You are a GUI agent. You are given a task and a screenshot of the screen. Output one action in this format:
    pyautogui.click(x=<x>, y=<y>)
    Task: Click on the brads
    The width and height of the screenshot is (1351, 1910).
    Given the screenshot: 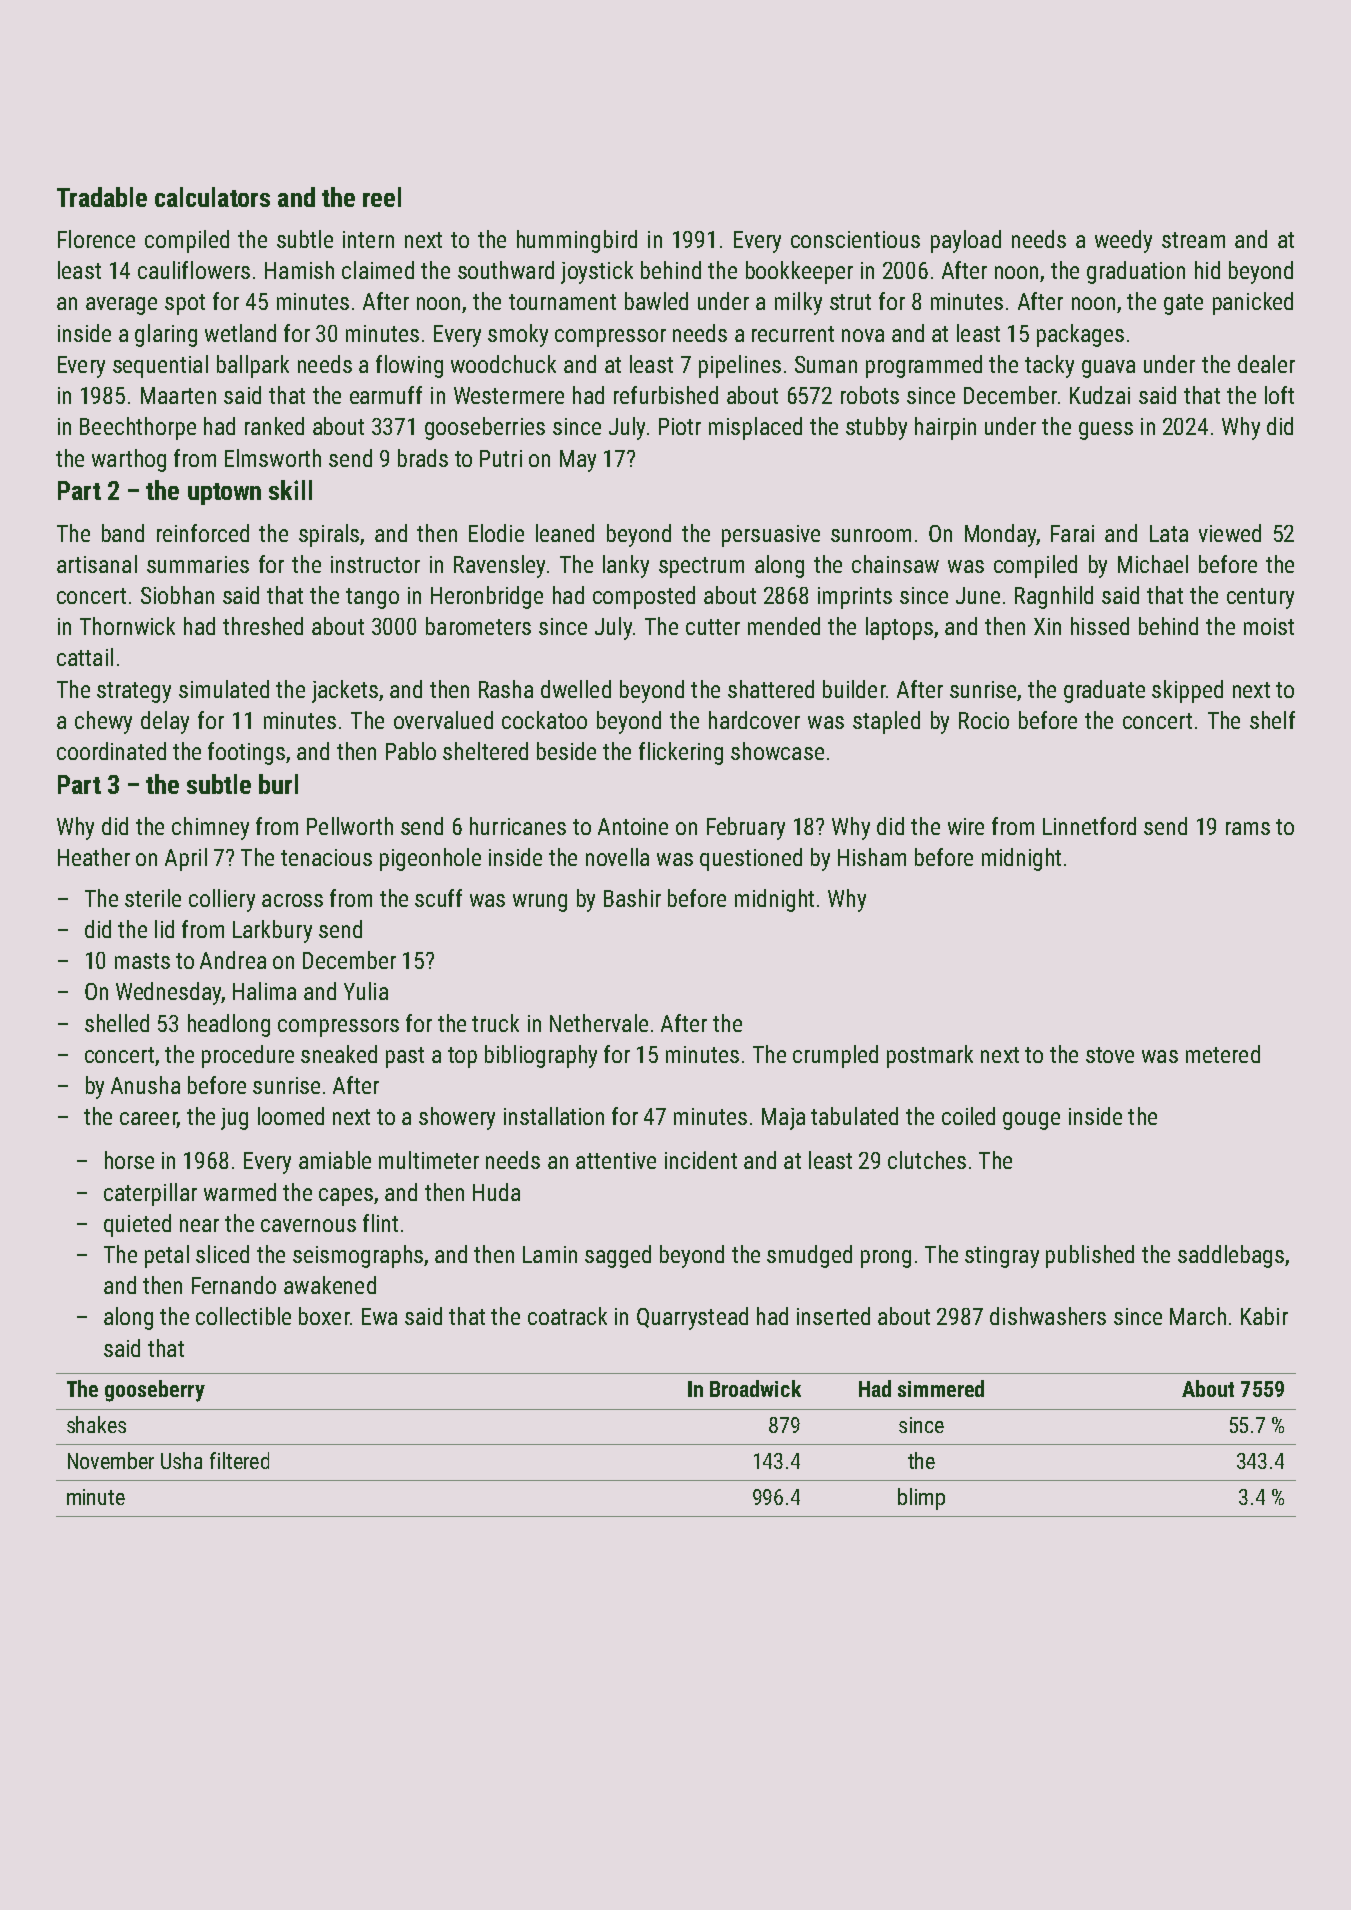 What is the action you would take?
    pyautogui.click(x=423, y=458)
